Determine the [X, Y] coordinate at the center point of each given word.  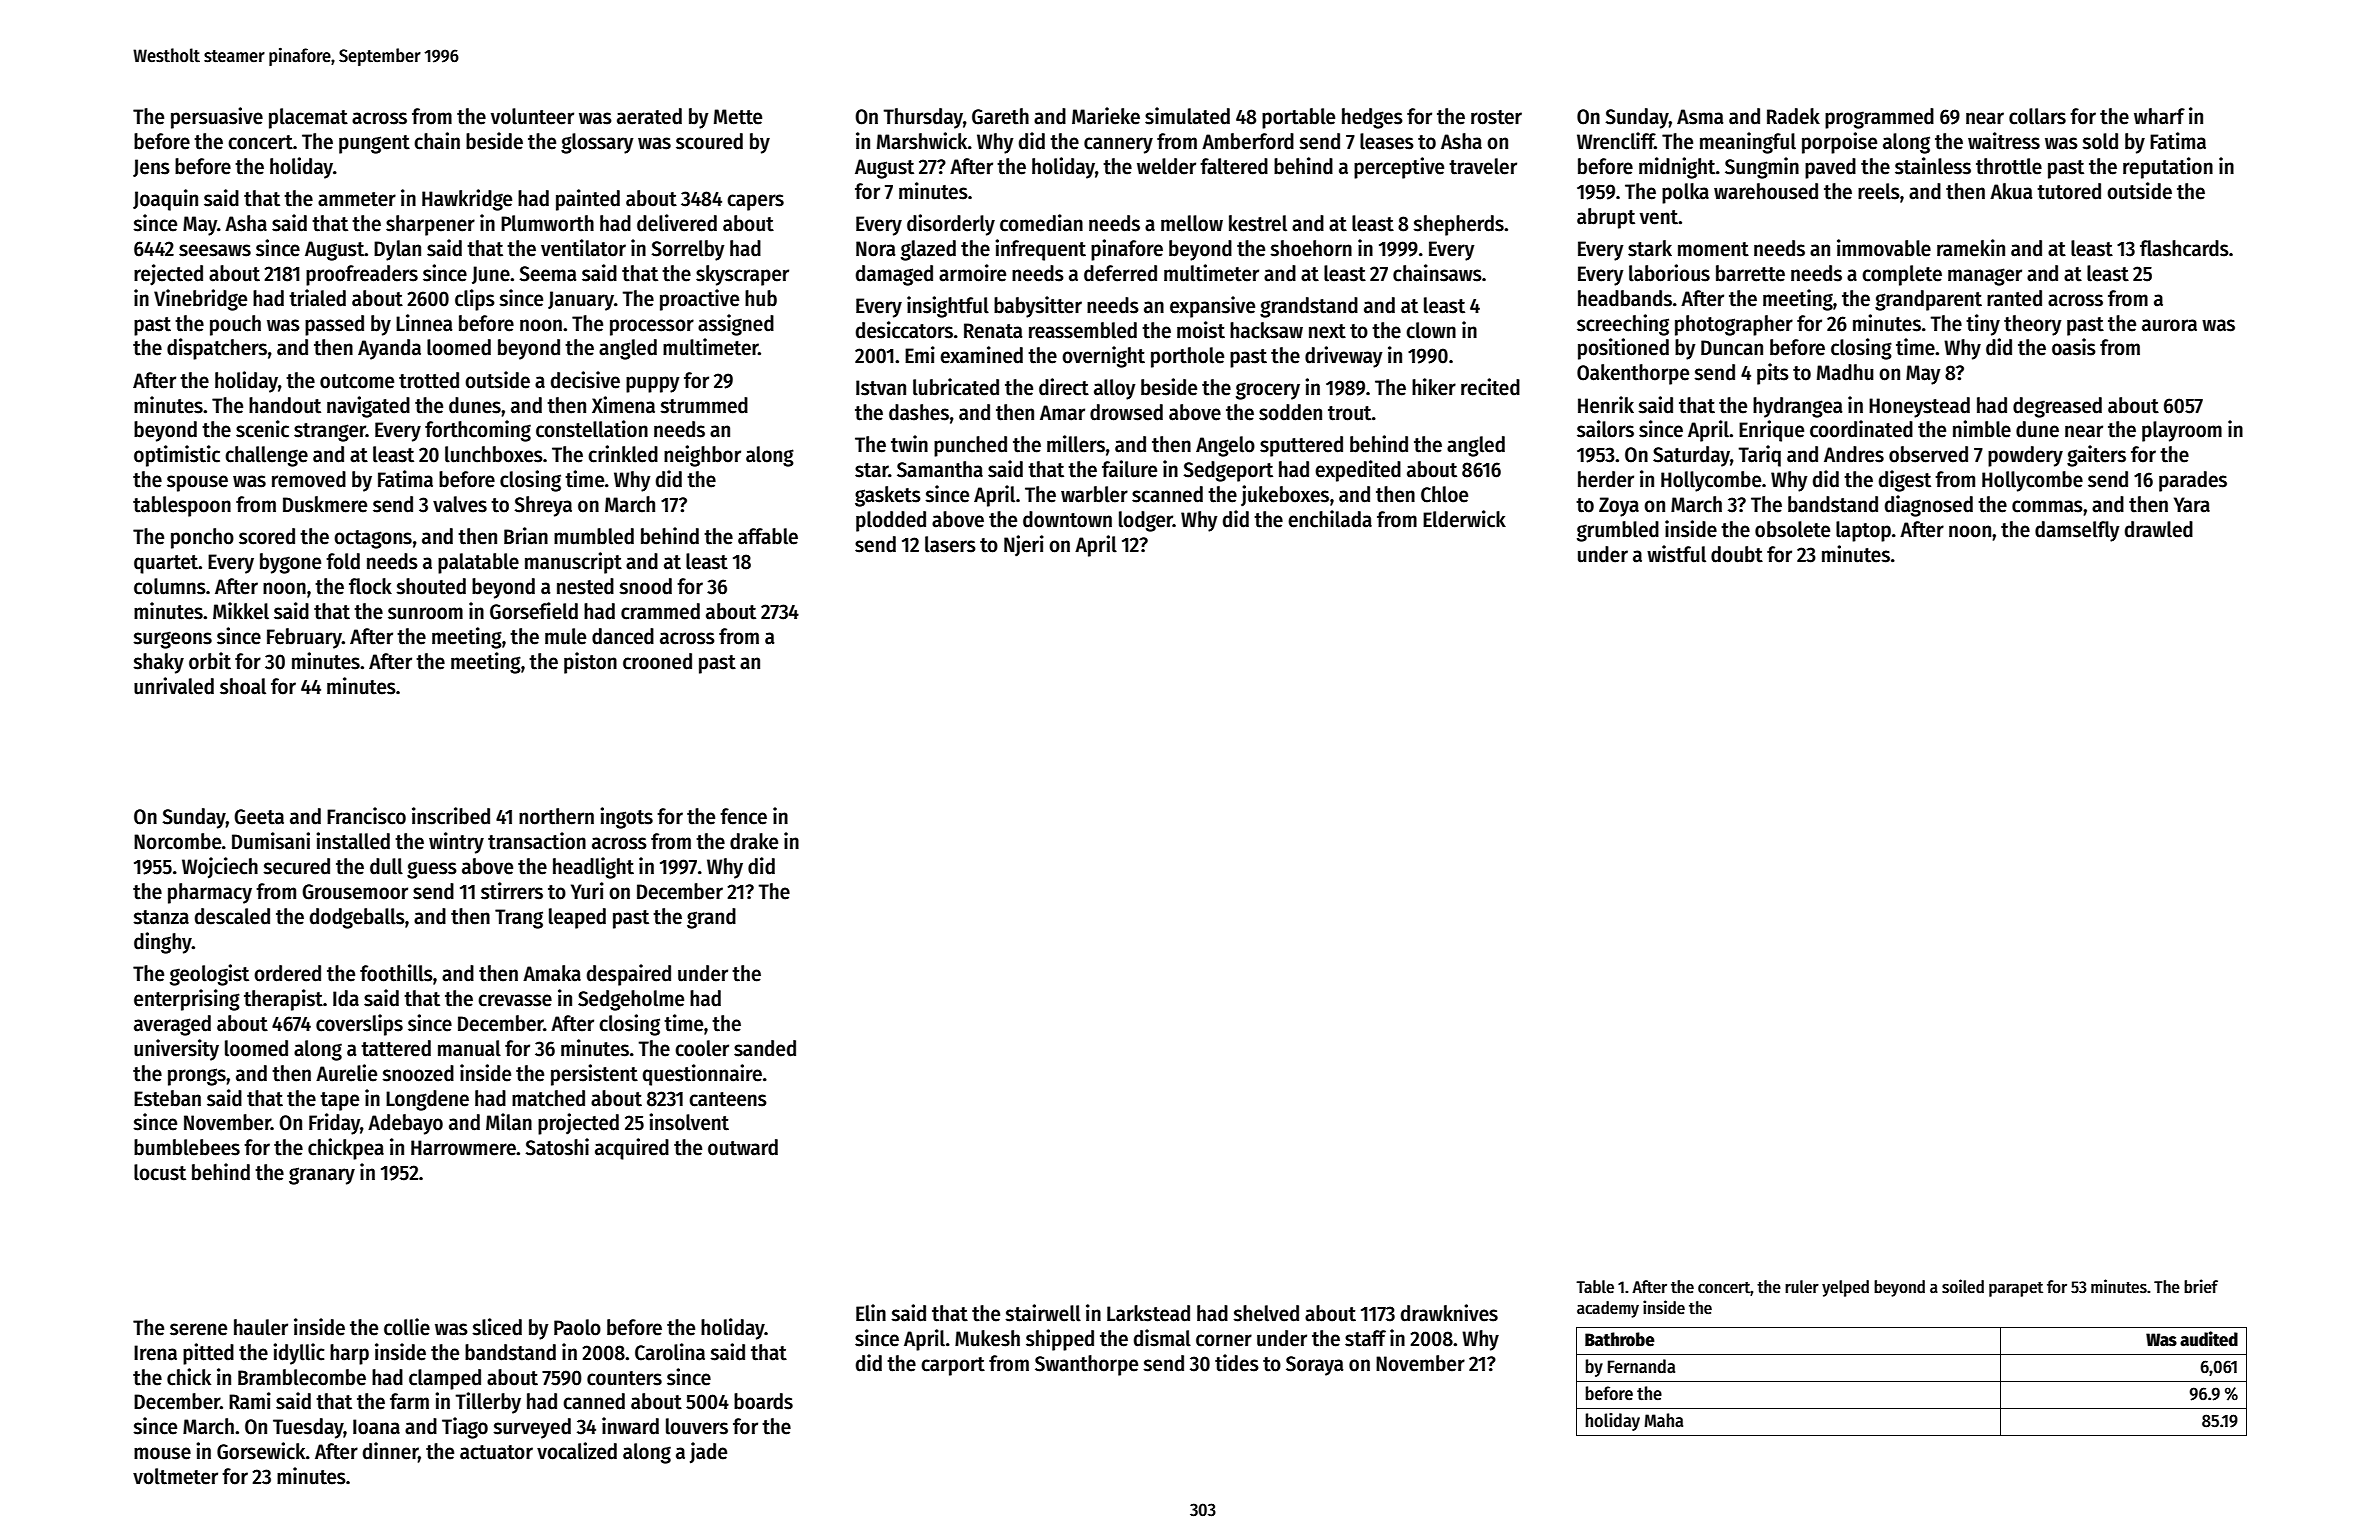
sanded [765, 1048]
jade [708, 1453]
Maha [1663, 1420]
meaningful [1748, 143]
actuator [496, 1452]
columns [170, 586]
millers [1076, 444]
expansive [1212, 307]
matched [548, 1098]
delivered [677, 223]
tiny [1983, 325]
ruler [1802, 1287]
